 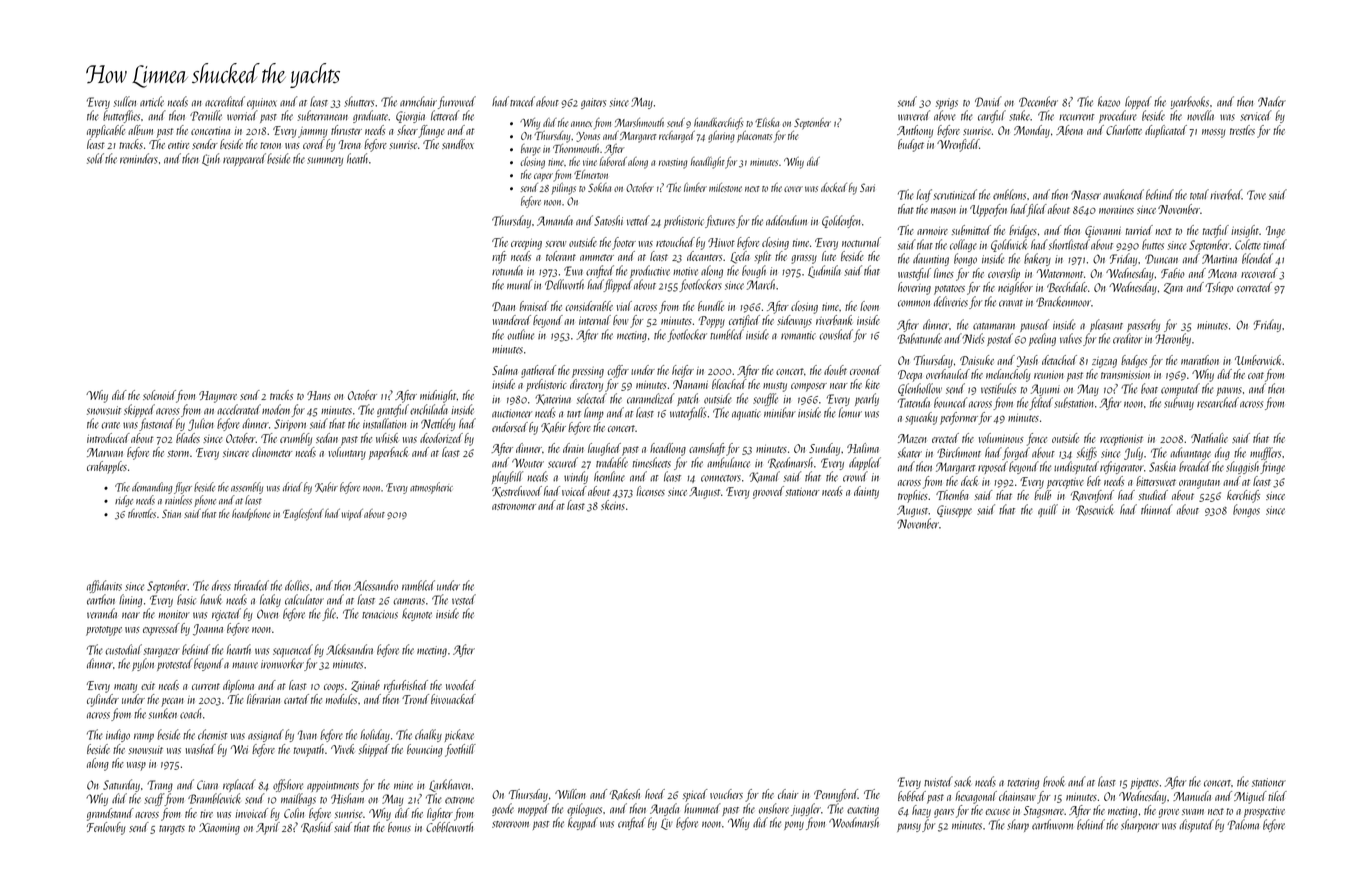 What do you see at coordinates (564, 189) in the page?
I see `pilings` at bounding box center [564, 189].
